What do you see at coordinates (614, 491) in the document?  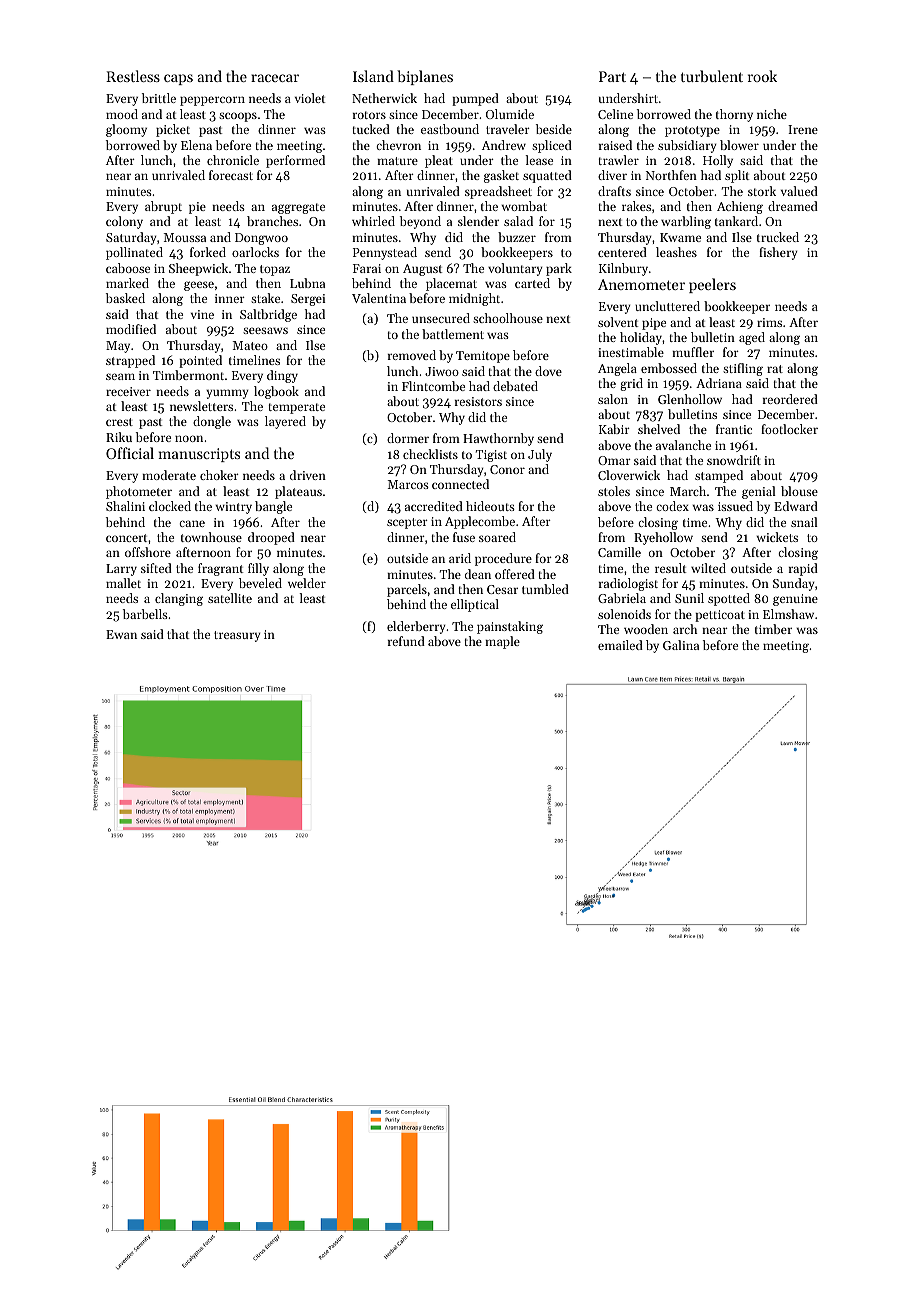 I see `stoles` at bounding box center [614, 491].
